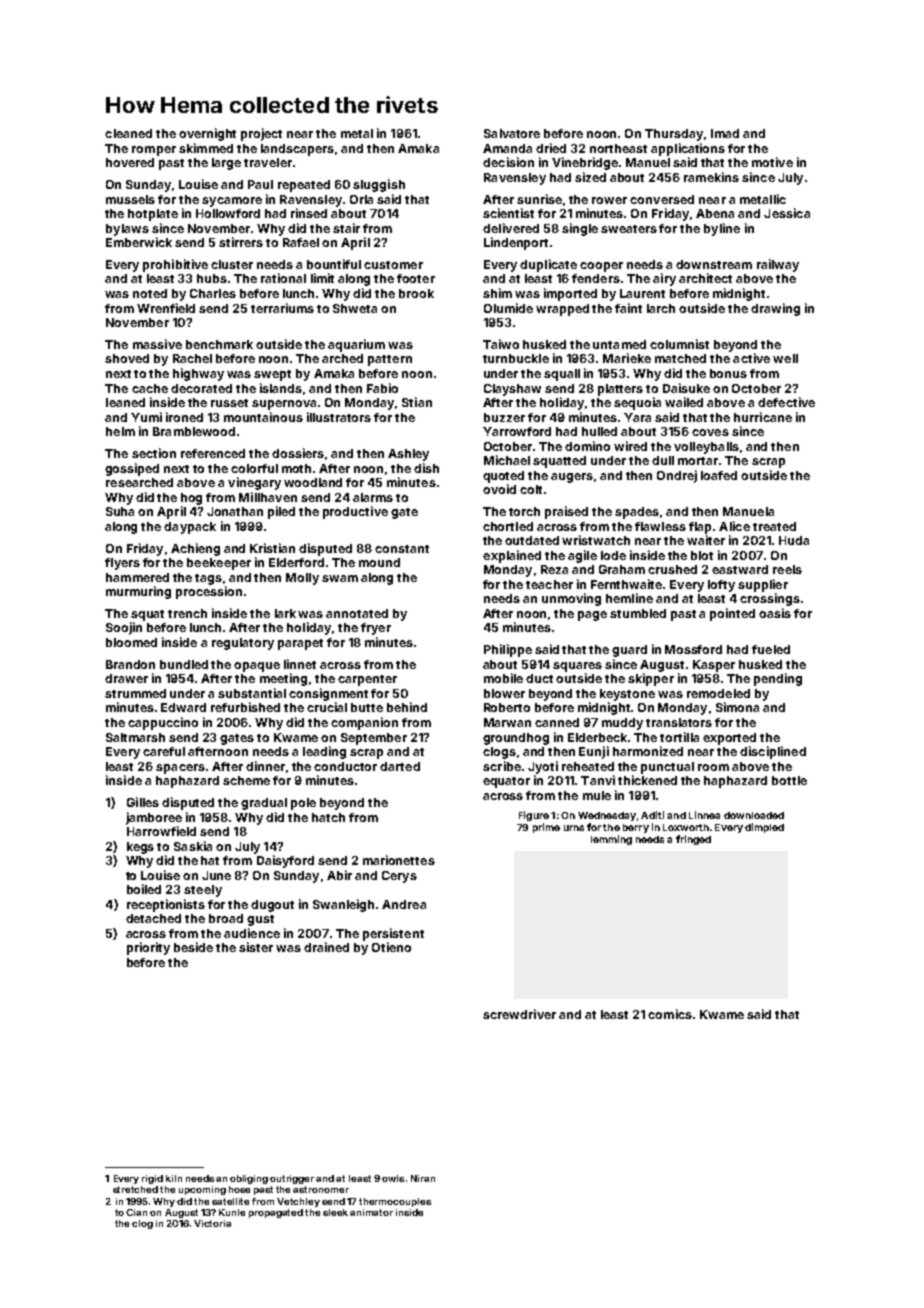 The width and height of the image is (924, 1308). What do you see at coordinates (787, 213) in the image?
I see `Jessica` at bounding box center [787, 213].
